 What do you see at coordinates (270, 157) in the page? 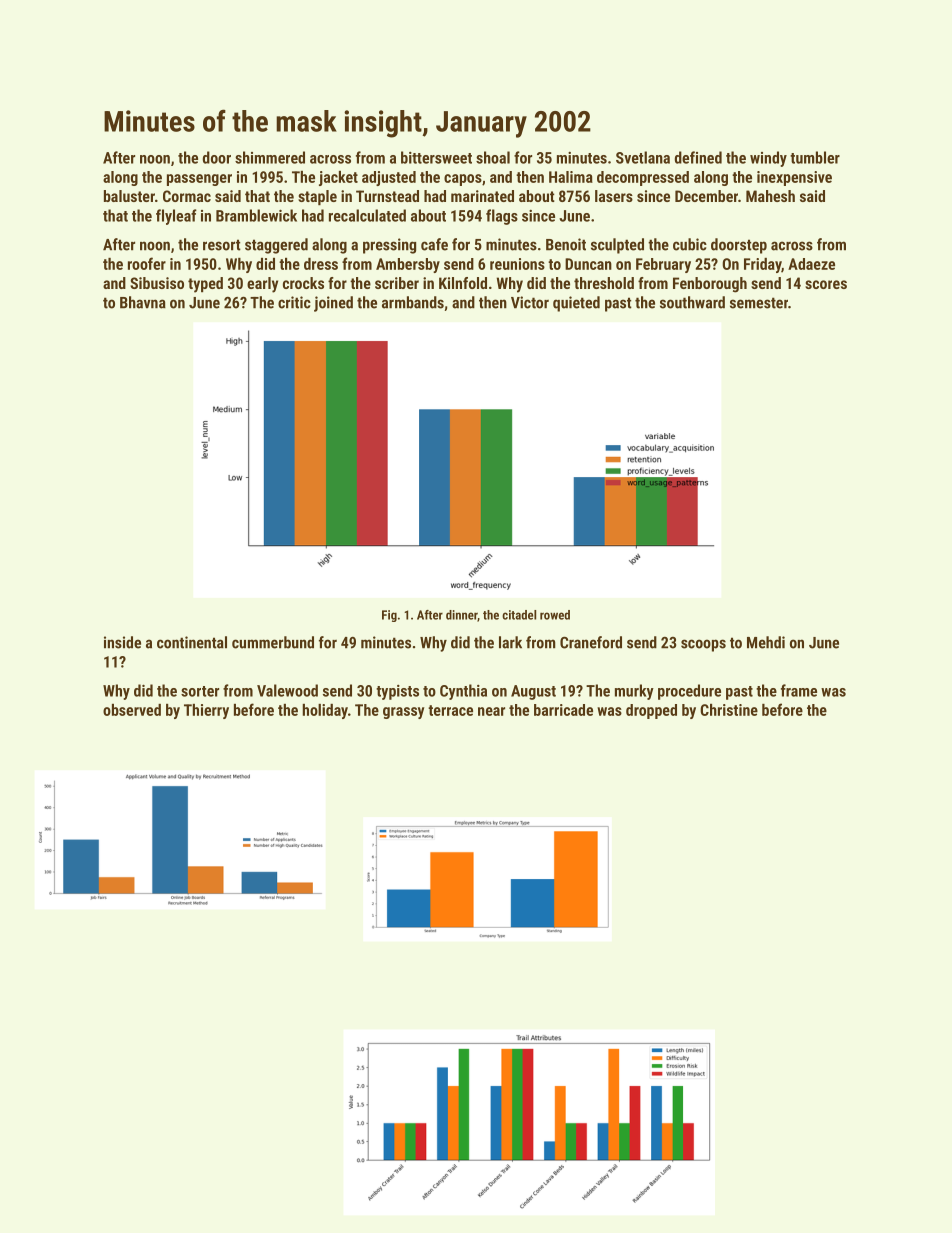
I see `shimmered` at bounding box center [270, 157].
